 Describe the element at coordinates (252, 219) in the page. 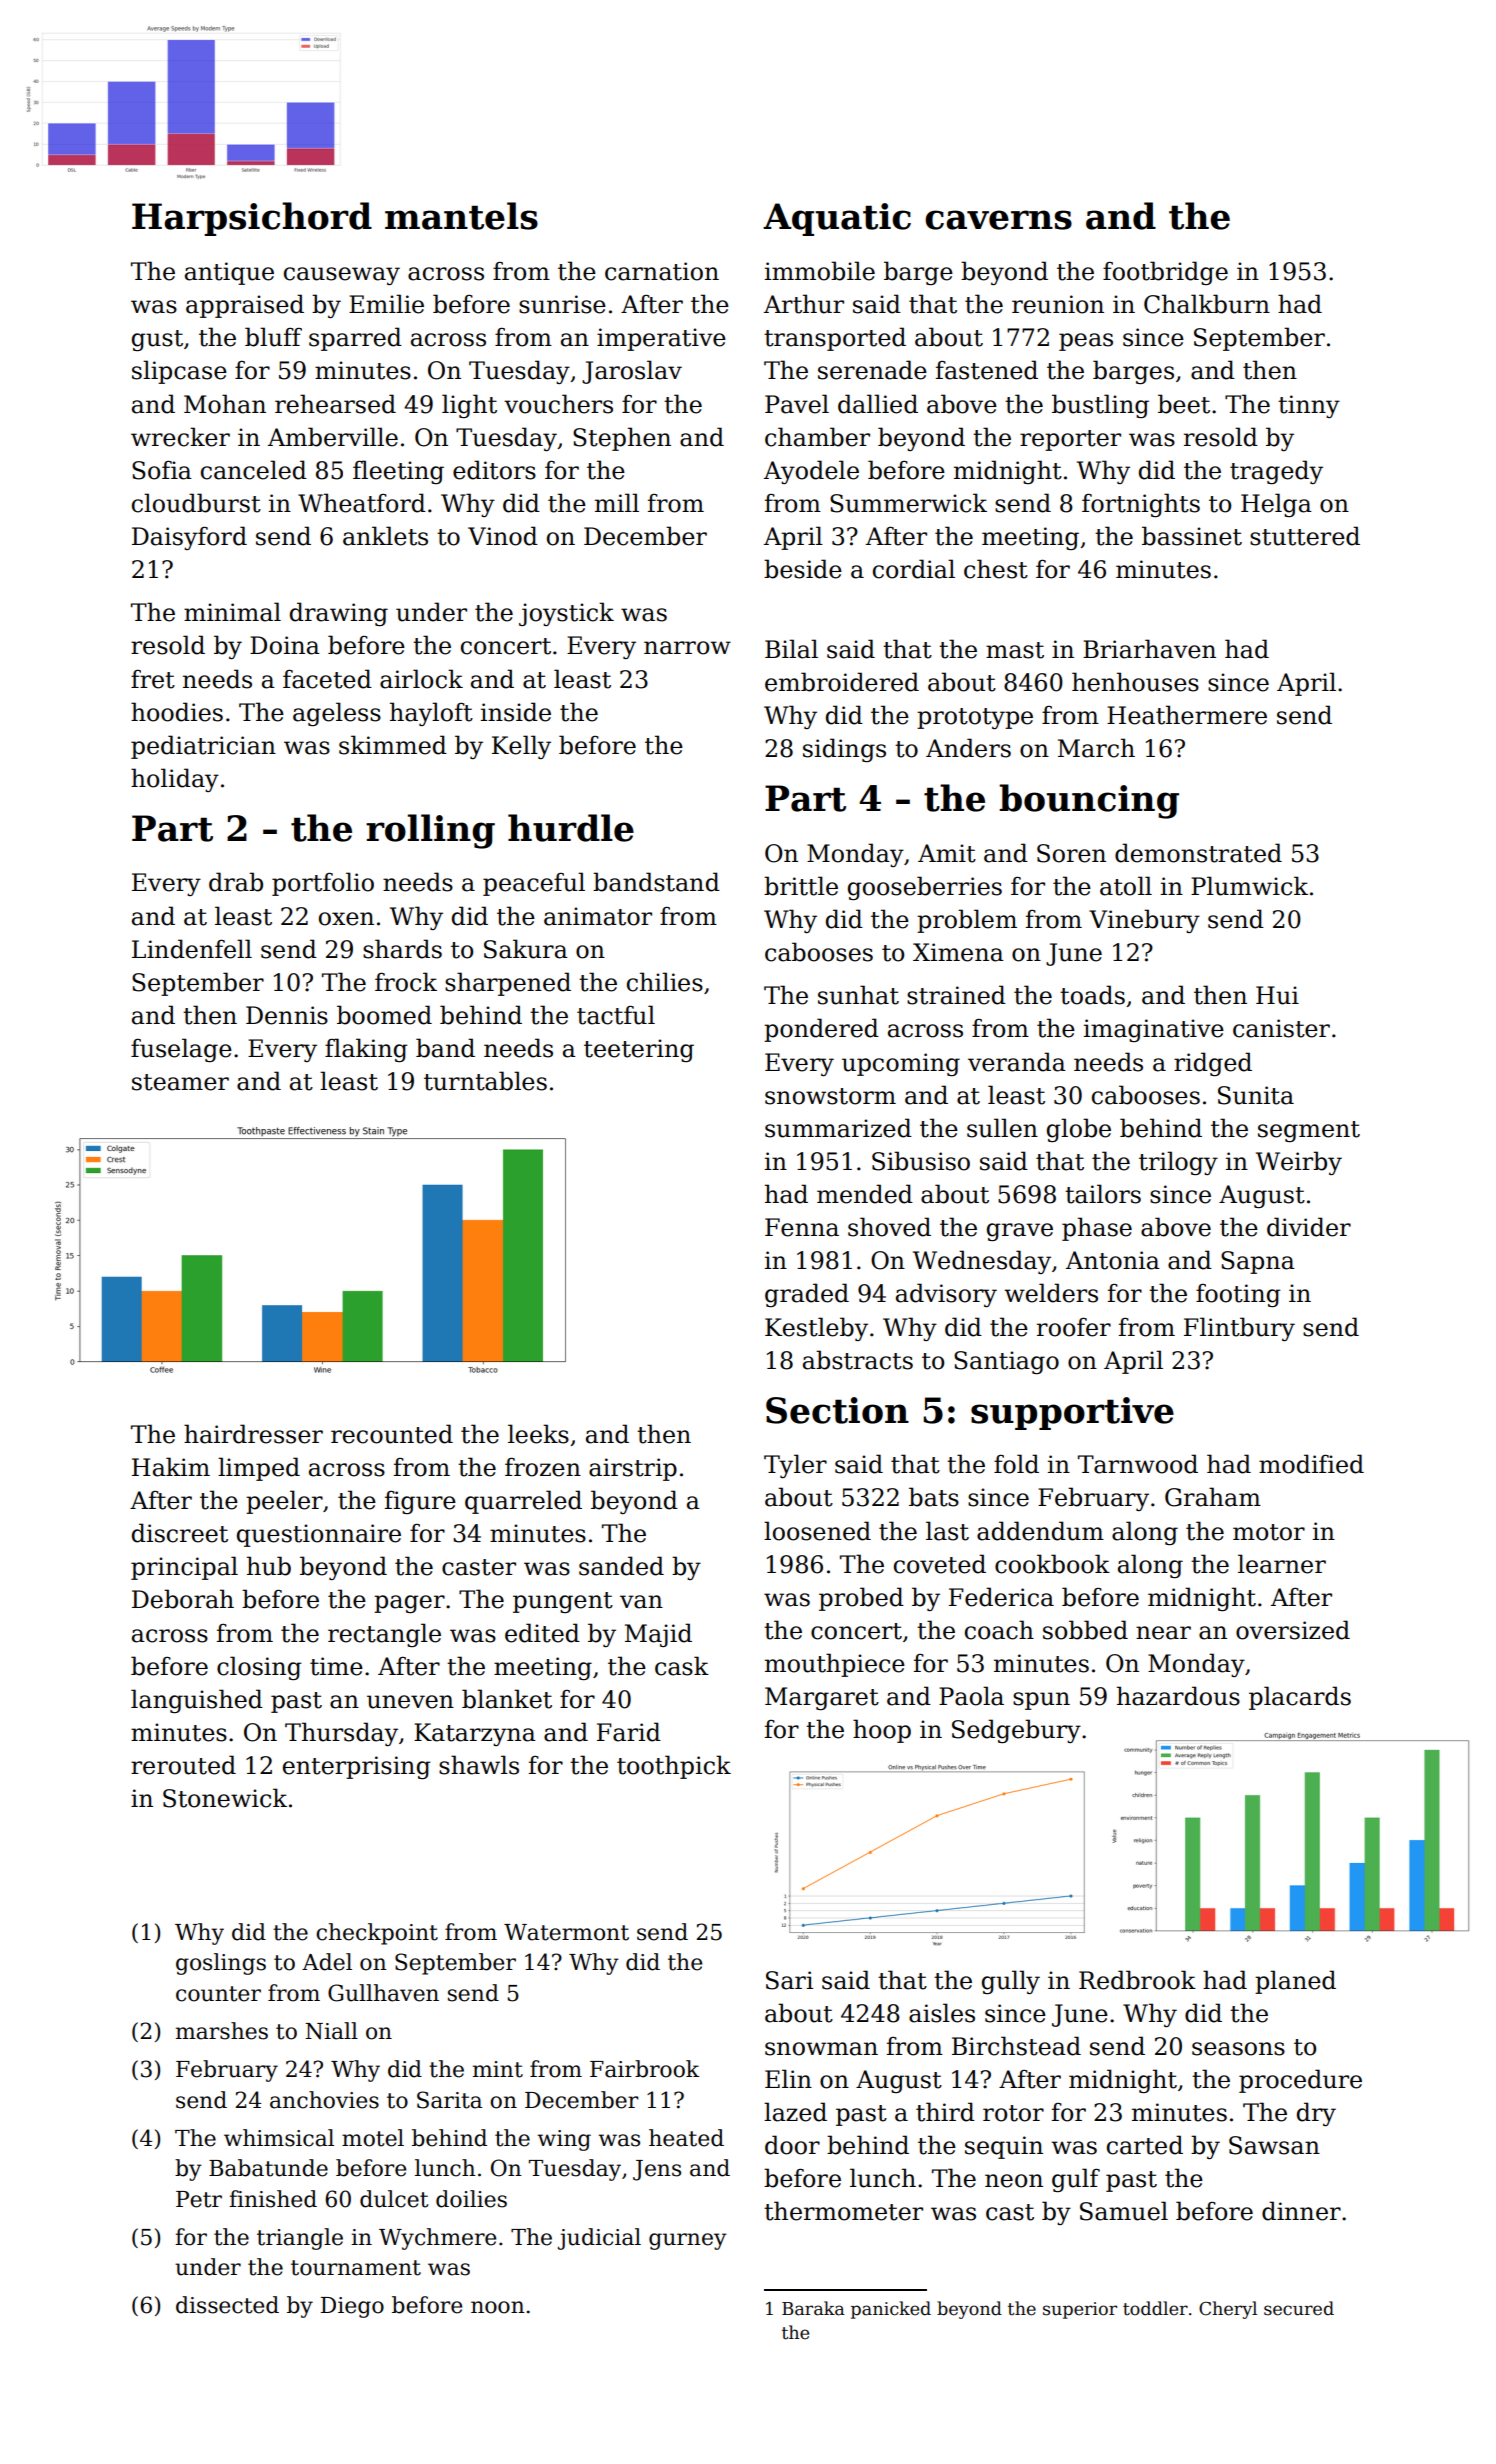

I see `Harpsichord` at that location.
